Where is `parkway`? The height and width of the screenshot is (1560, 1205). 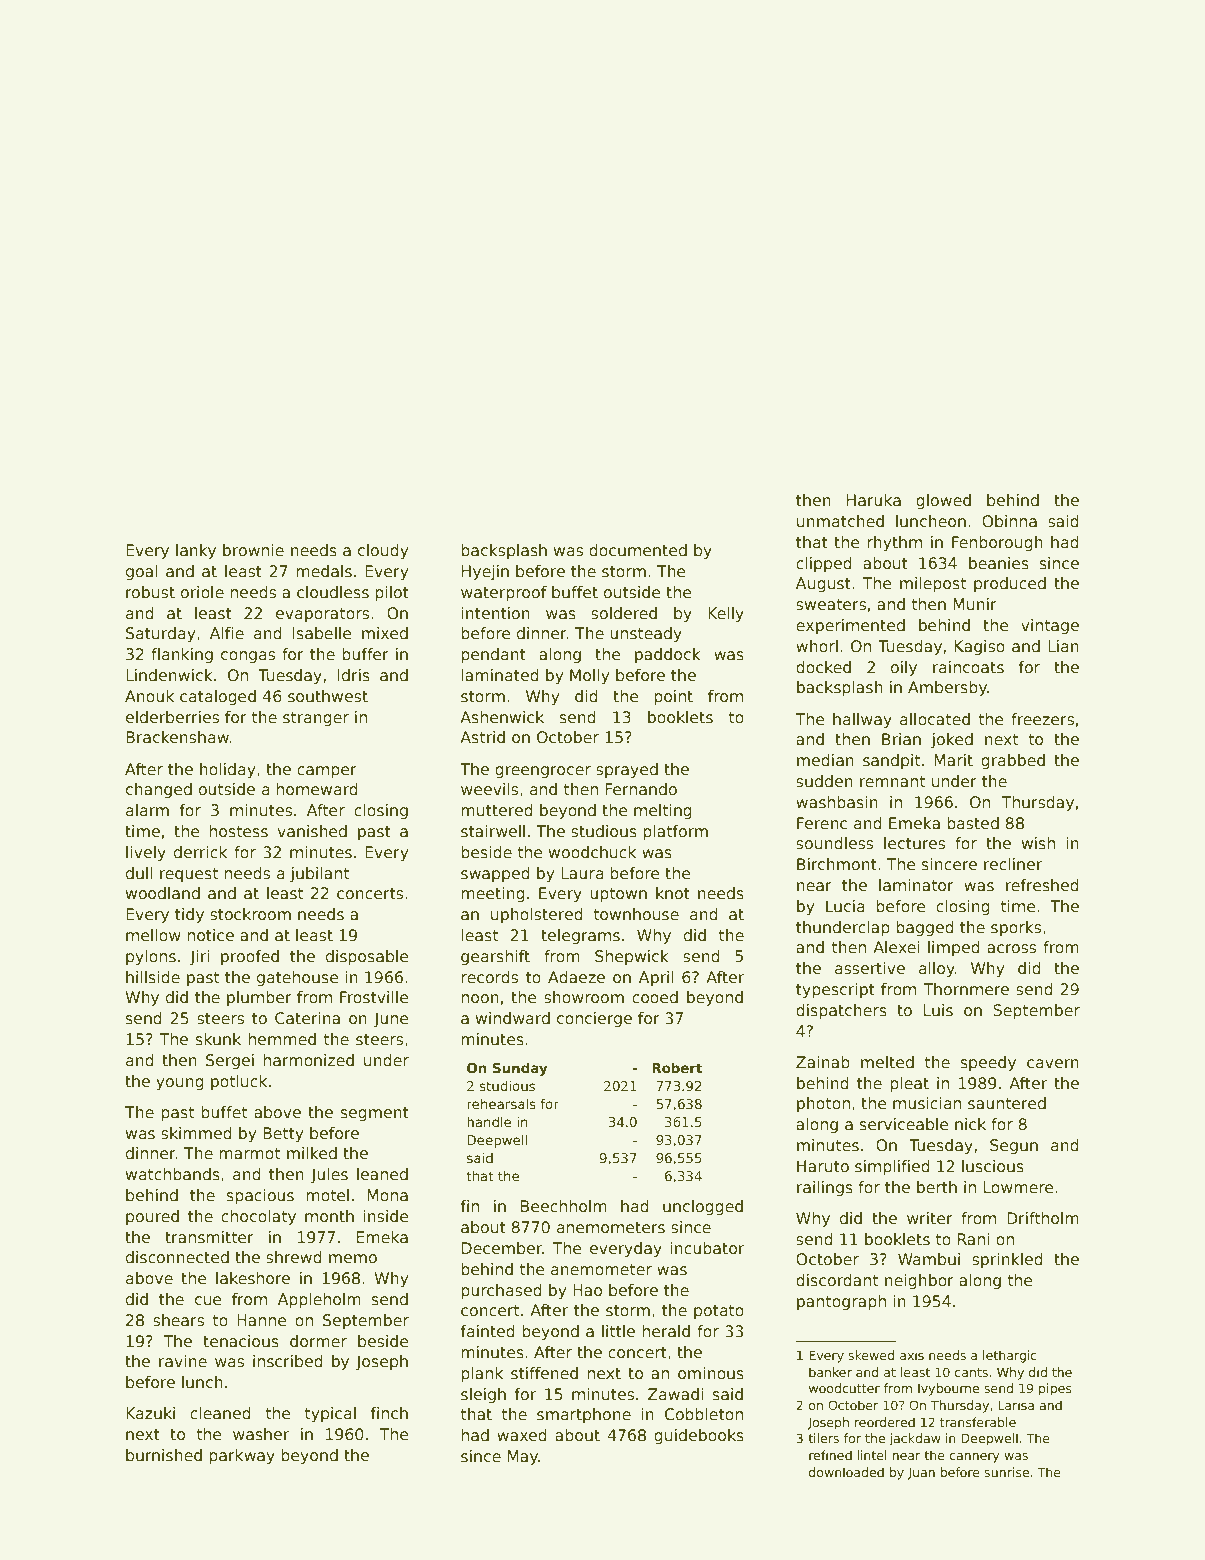 parkway is located at coordinates (242, 1456).
